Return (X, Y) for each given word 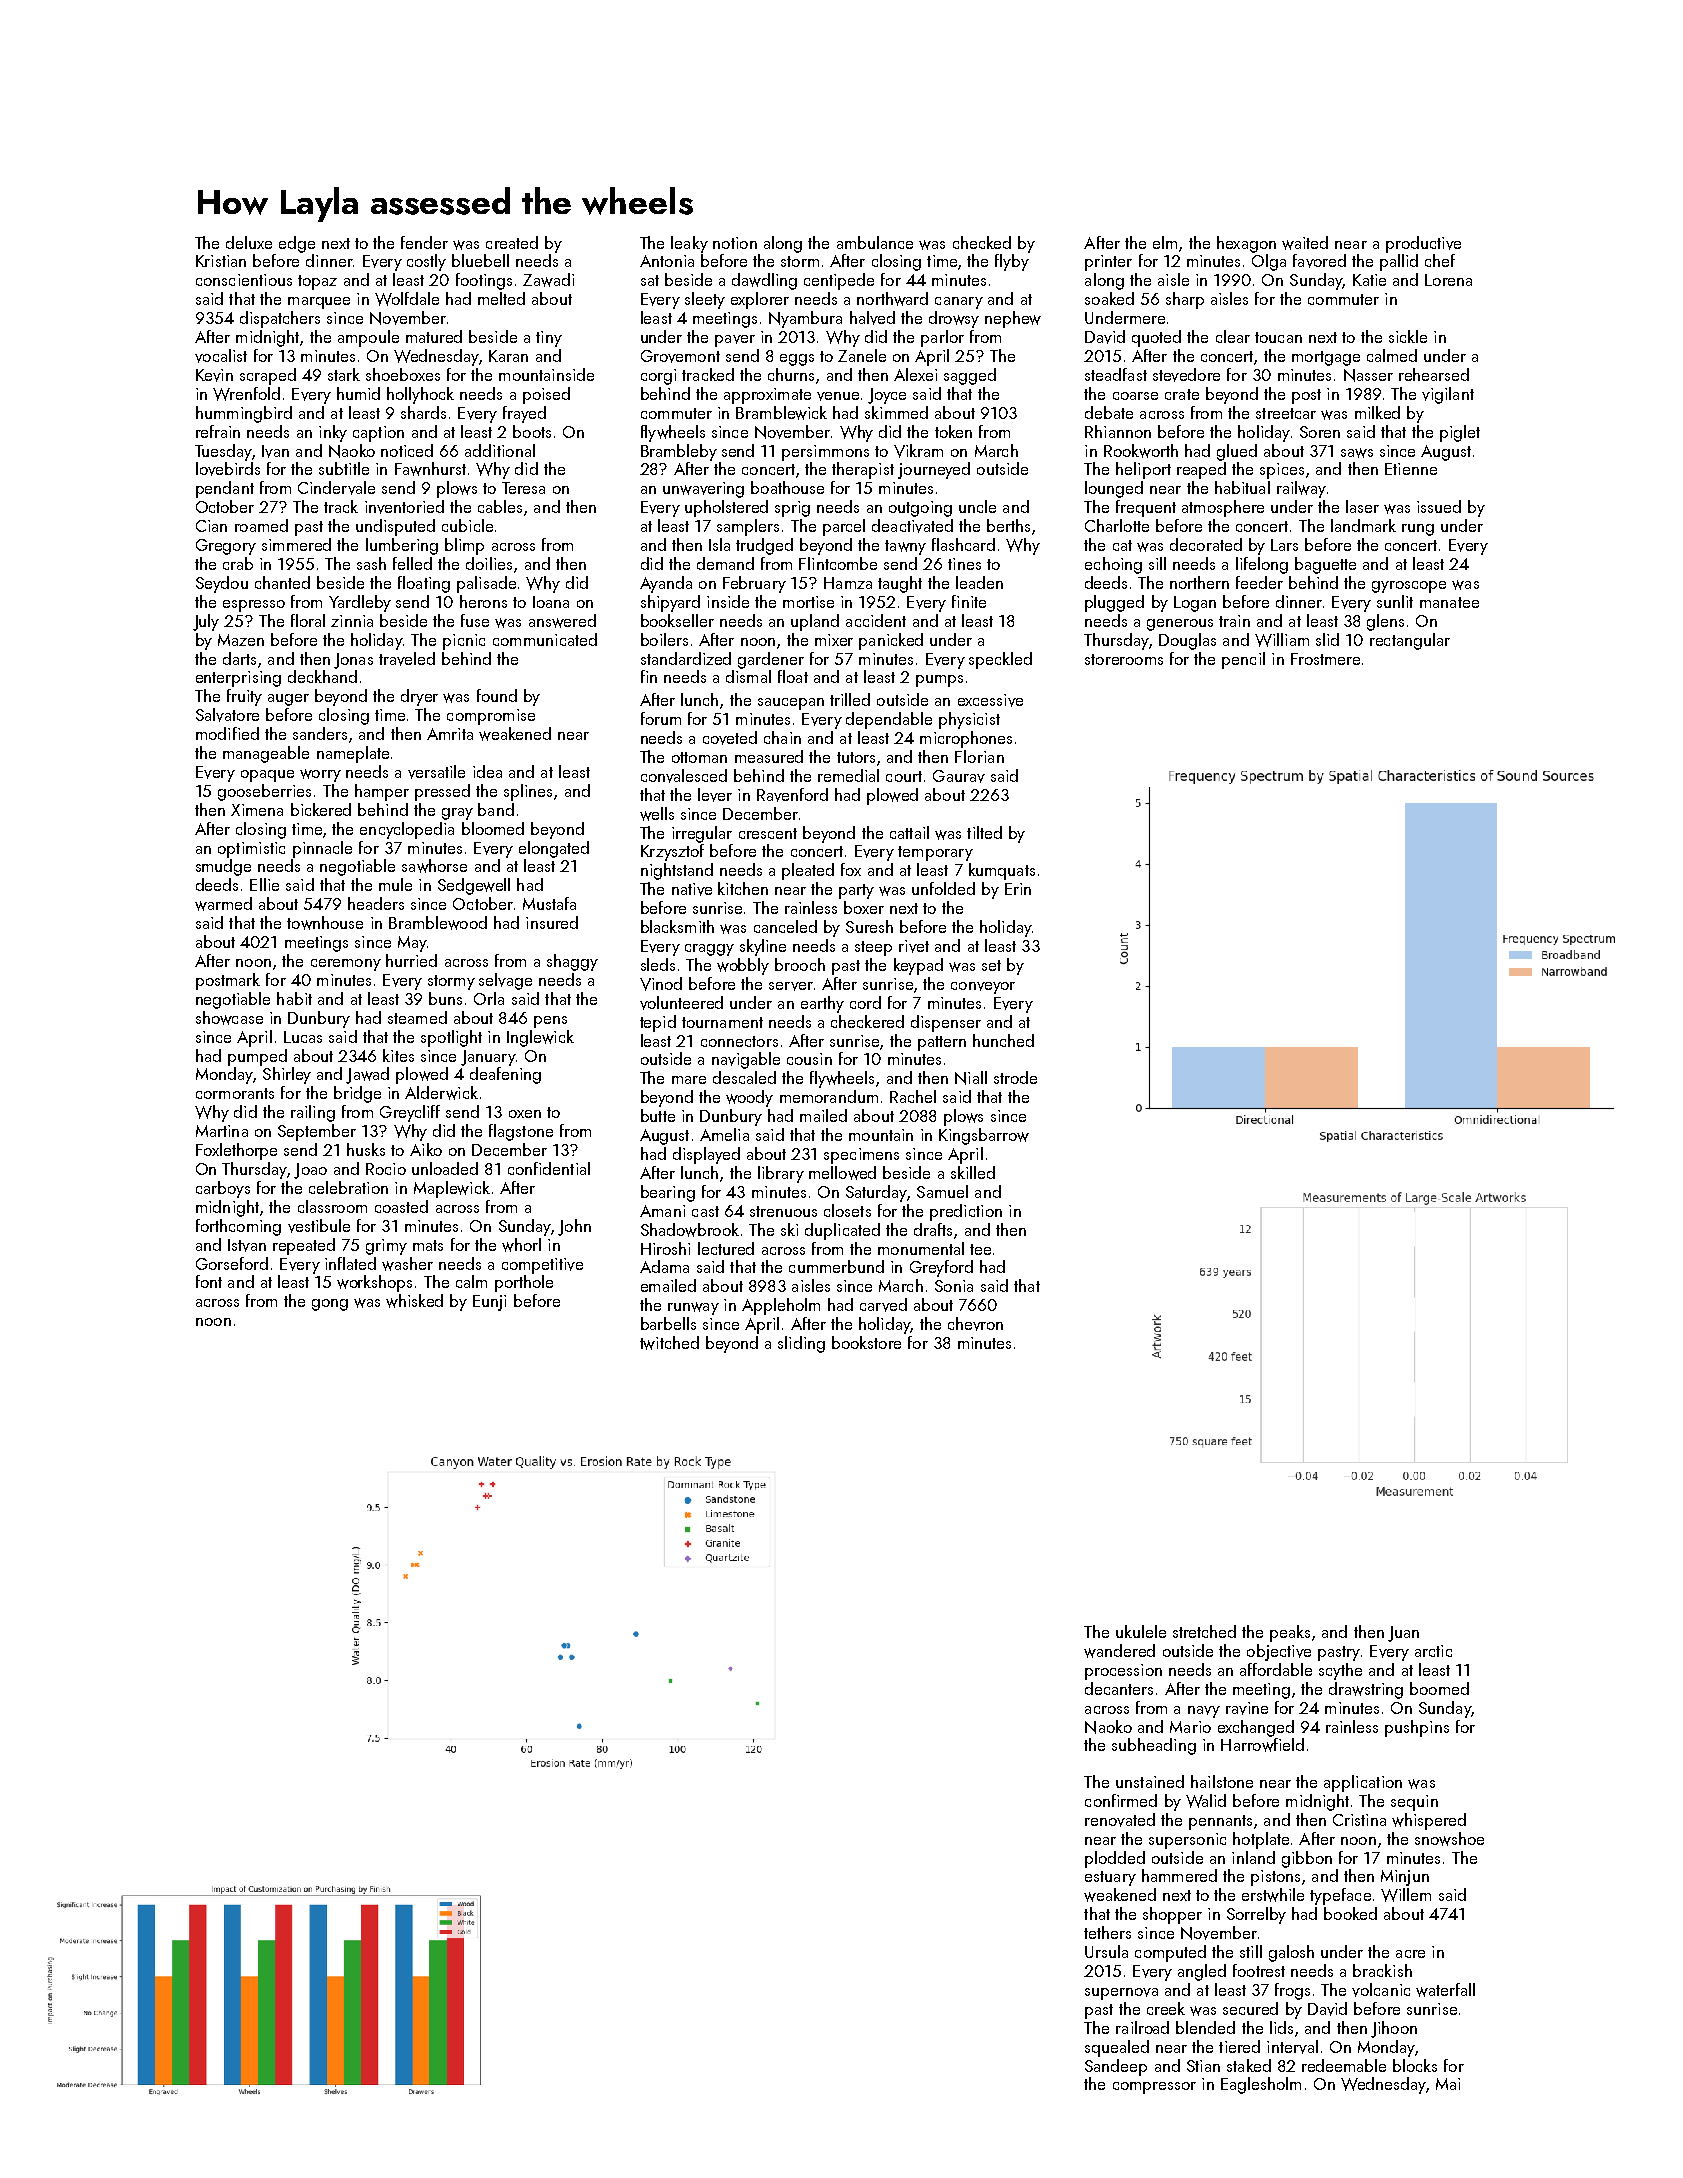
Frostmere (1325, 659)
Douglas (1187, 641)
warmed (223, 904)
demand (725, 563)
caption (378, 434)
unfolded (943, 888)
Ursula (1106, 1951)
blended (1205, 2027)
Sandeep (1116, 2067)
